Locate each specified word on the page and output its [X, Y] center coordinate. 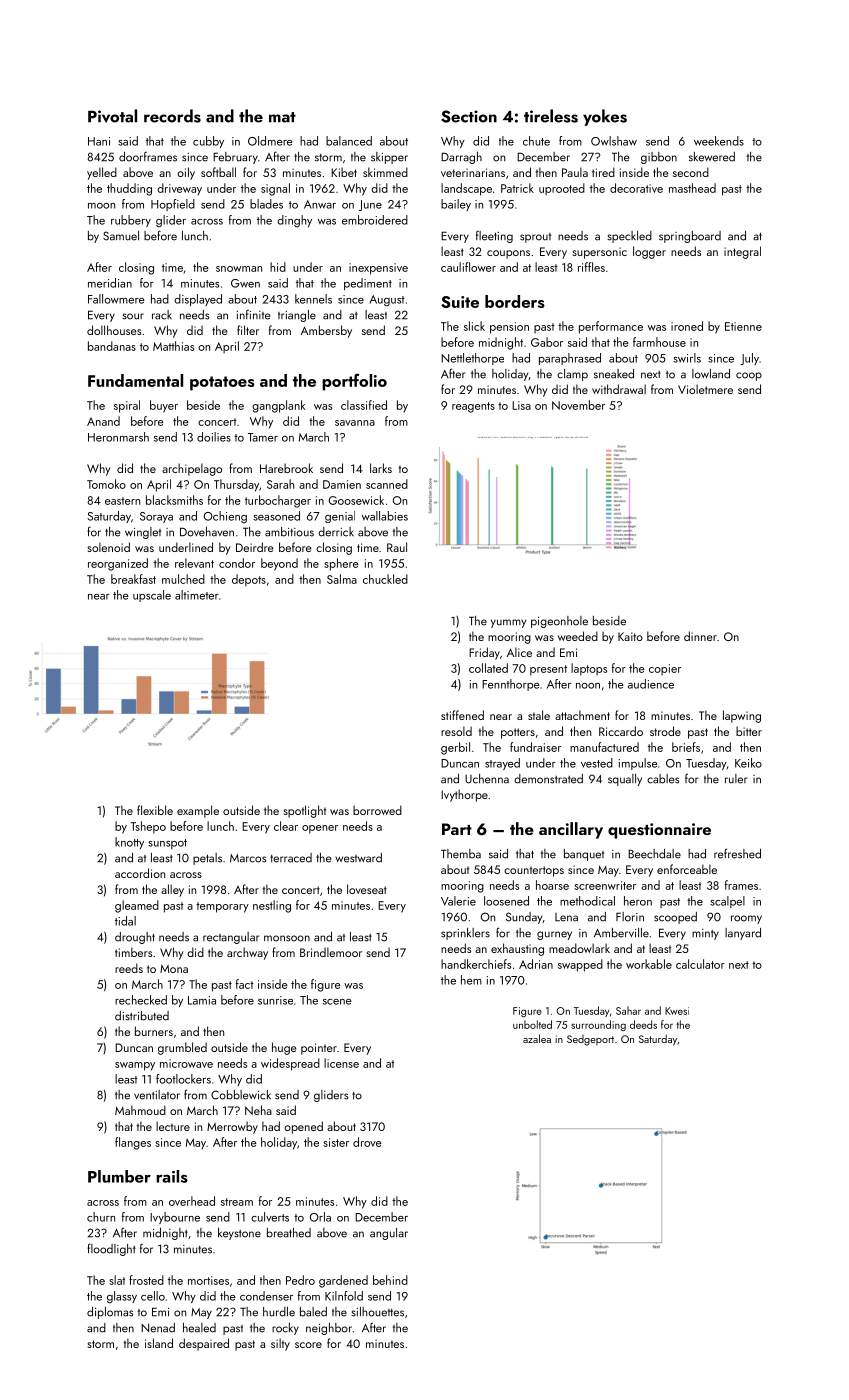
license [341, 1063]
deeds [643, 1024]
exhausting [517, 949]
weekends [719, 141]
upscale [152, 596]
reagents [473, 407]
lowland [711, 374]
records [172, 116]
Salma [342, 579]
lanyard [743, 934]
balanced [349, 141]
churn [101, 1217]
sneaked [614, 374]
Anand [103, 421]
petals [207, 859]
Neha [258, 1110]
